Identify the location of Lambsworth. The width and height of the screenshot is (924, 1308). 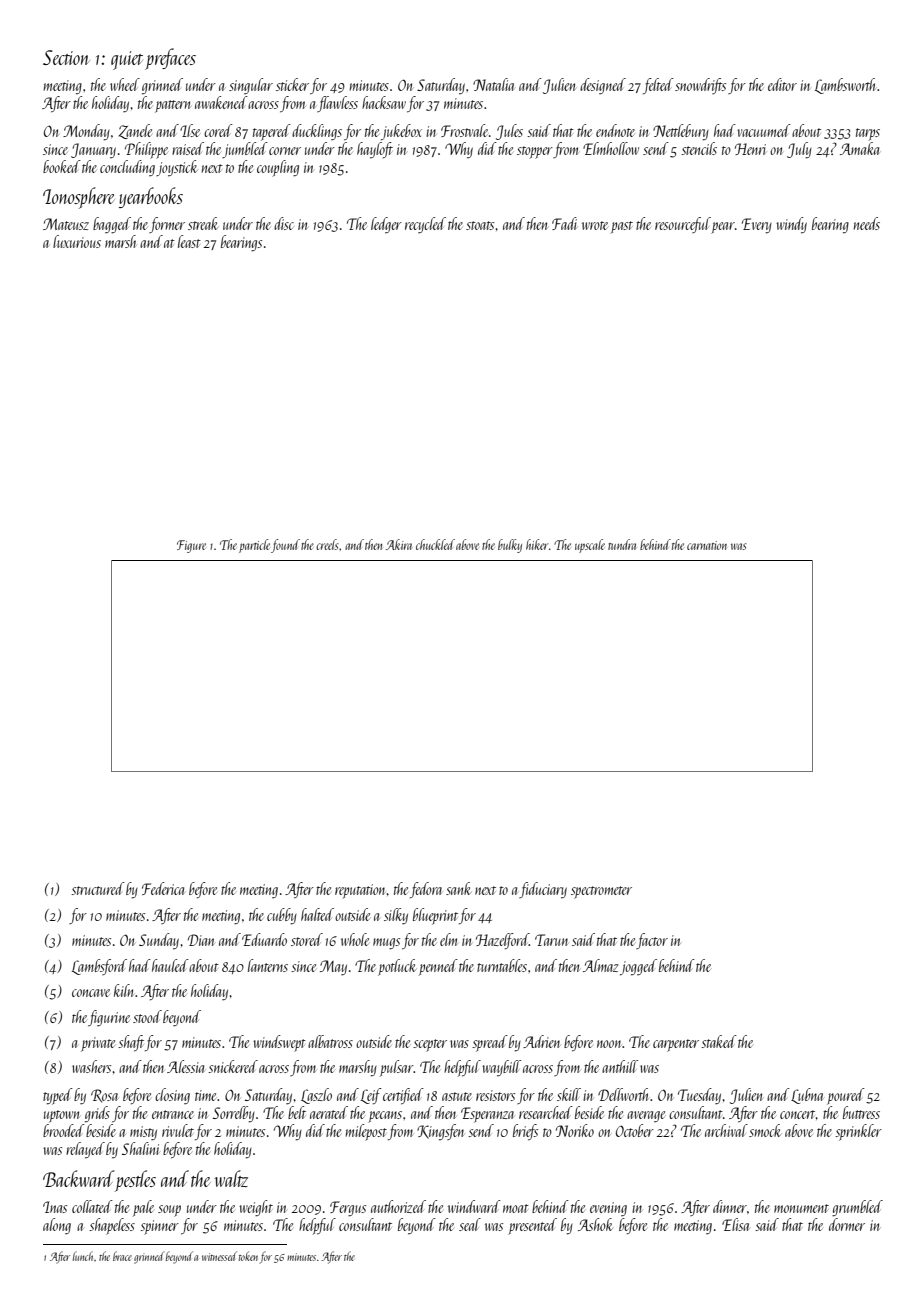
(845, 86).
